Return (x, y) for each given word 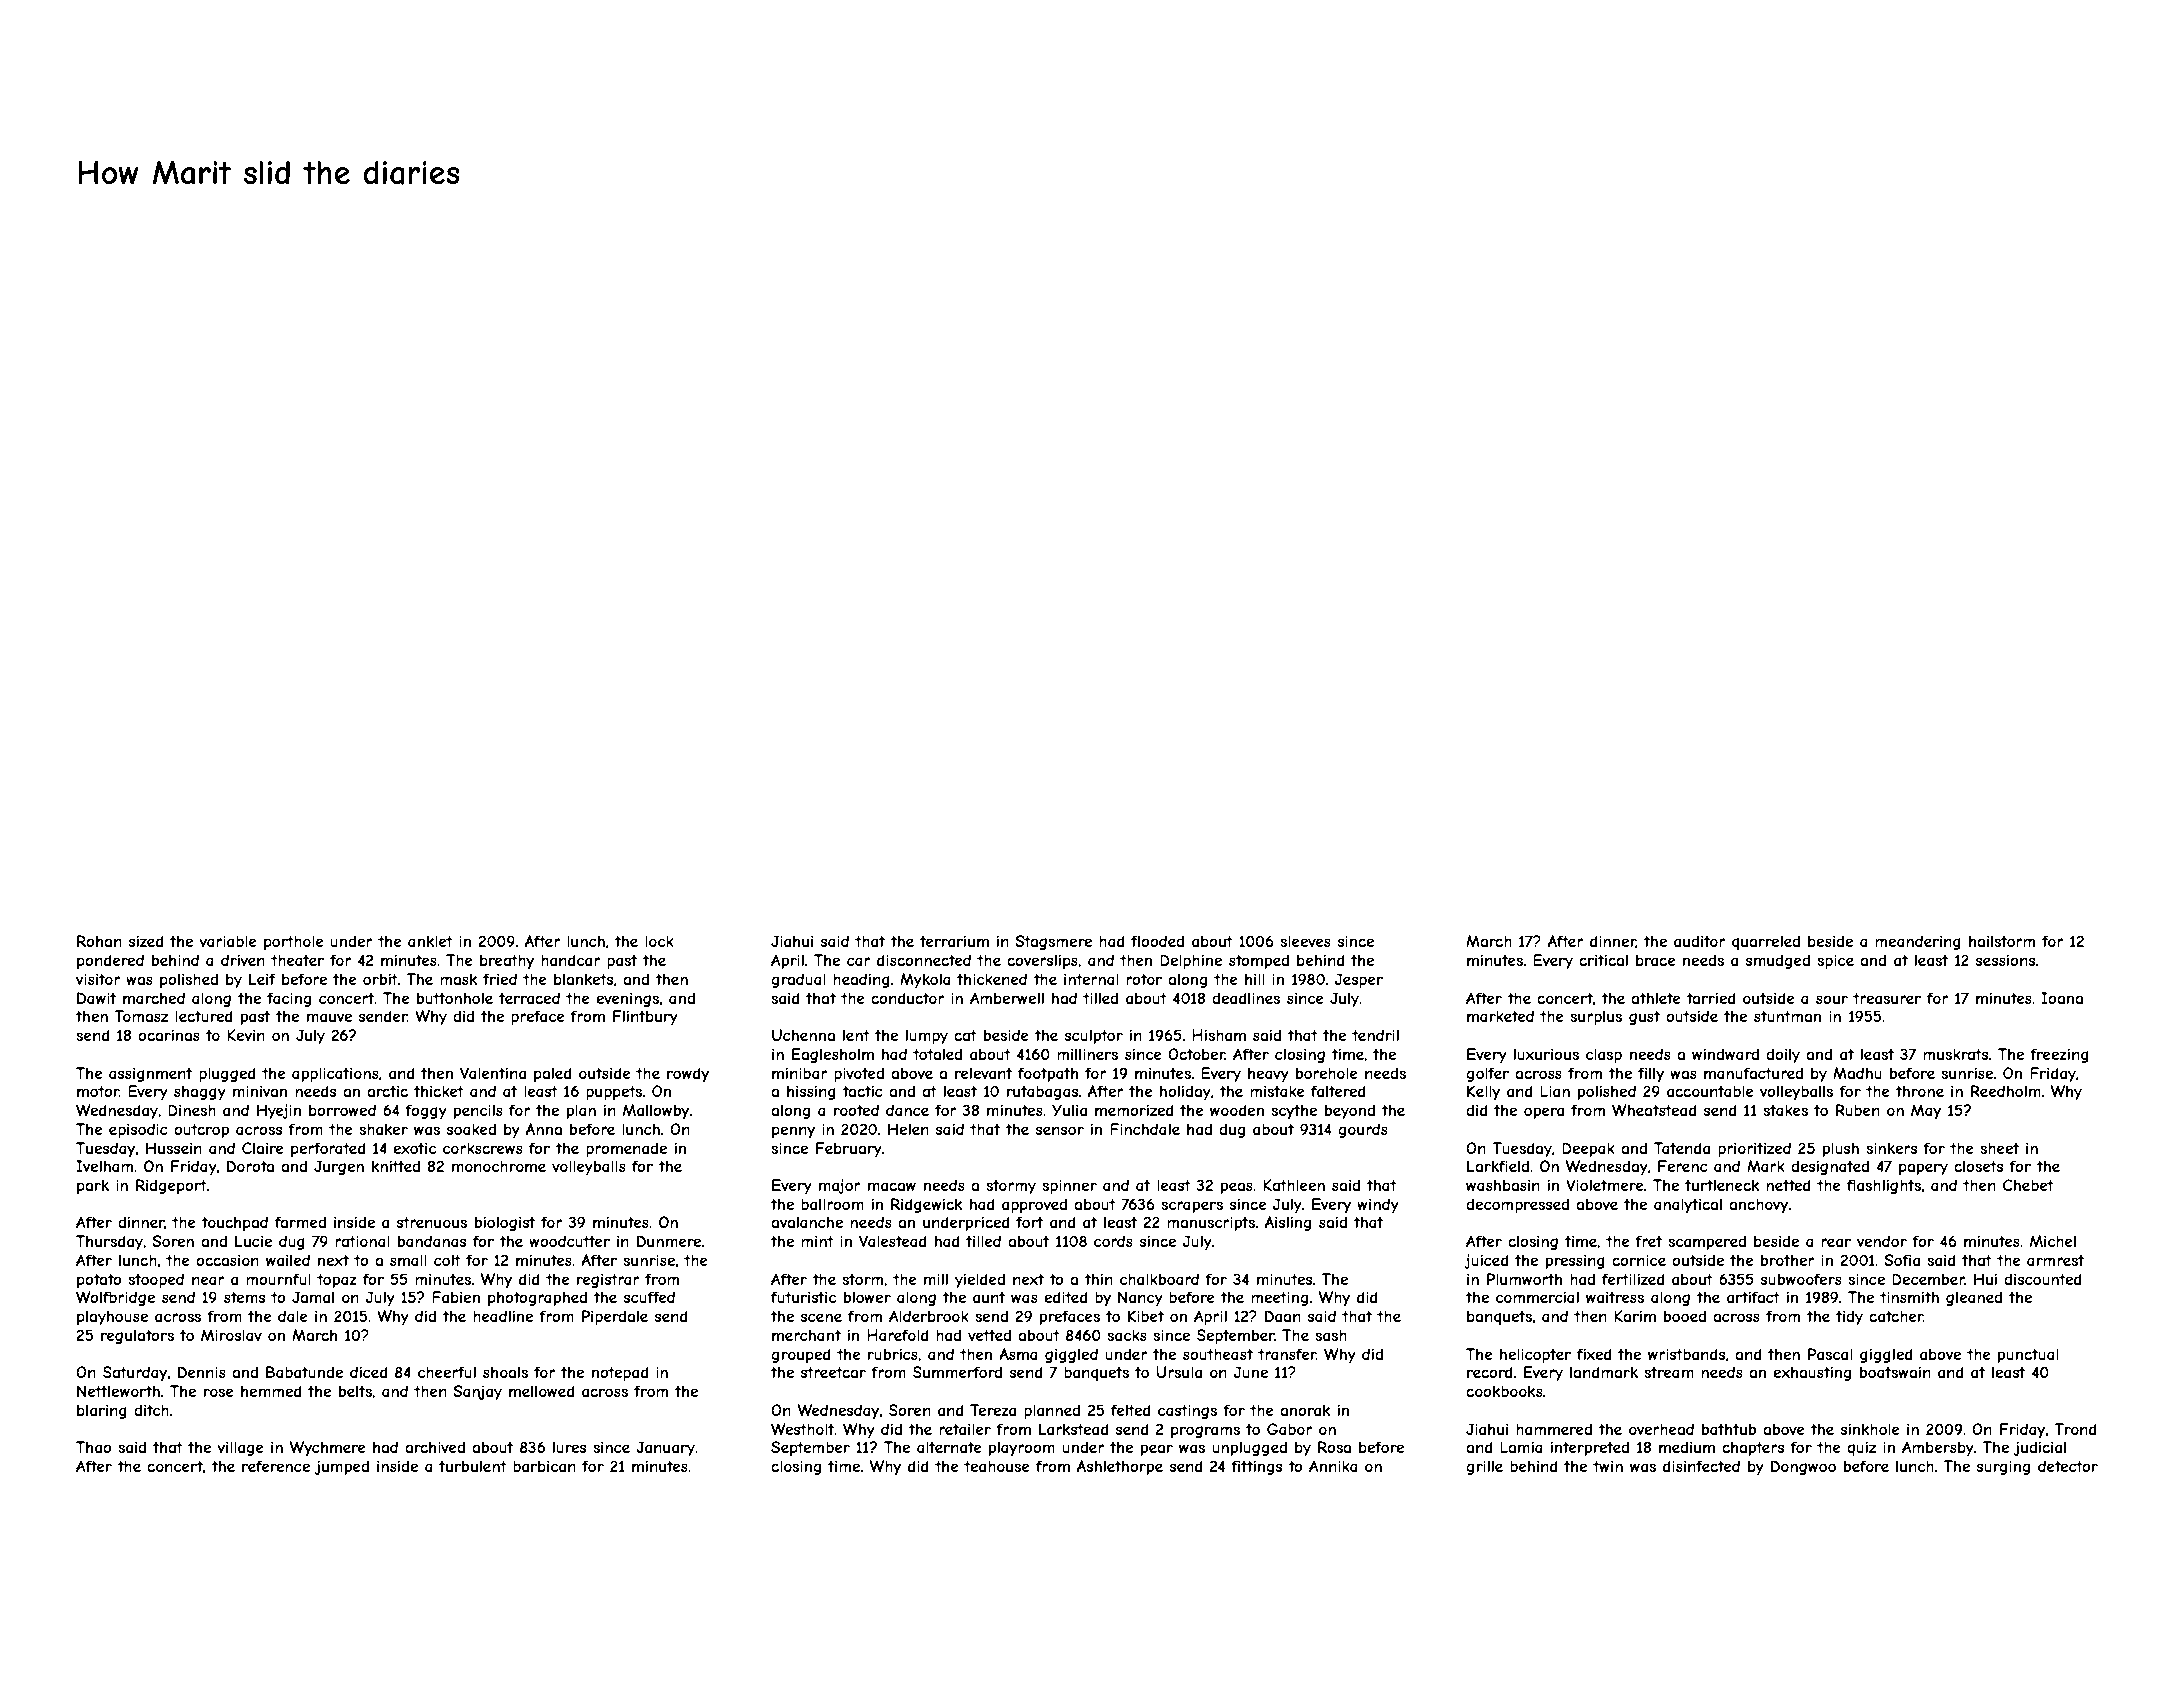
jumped (342, 1467)
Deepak (1588, 1149)
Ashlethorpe (1120, 1467)
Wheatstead (1654, 1110)
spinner (1069, 1186)
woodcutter (569, 1241)
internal (1091, 979)
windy (1378, 1205)
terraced (529, 998)
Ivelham (104, 1166)
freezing (2059, 1055)
